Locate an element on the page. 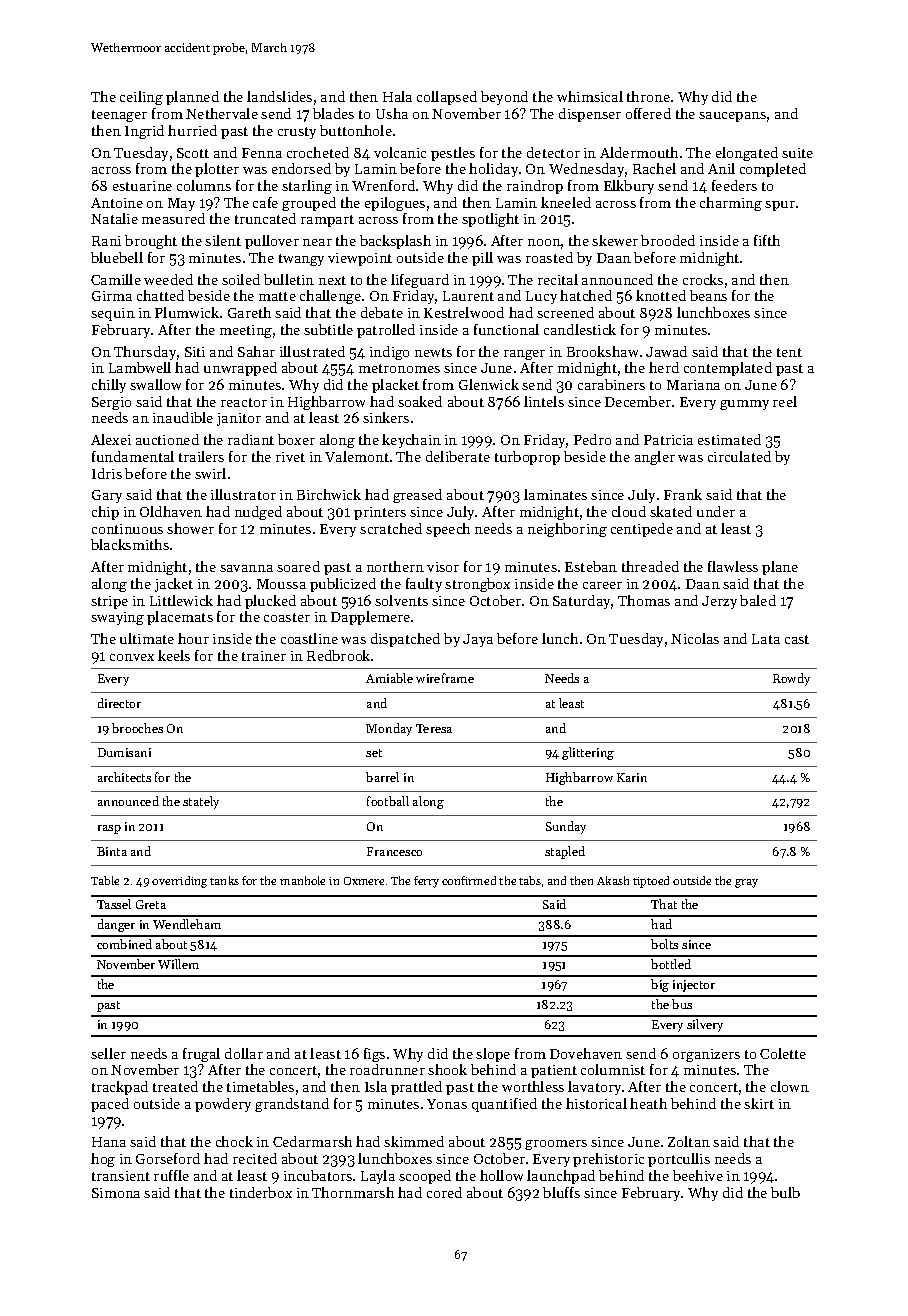  tanks is located at coordinates (224, 880).
